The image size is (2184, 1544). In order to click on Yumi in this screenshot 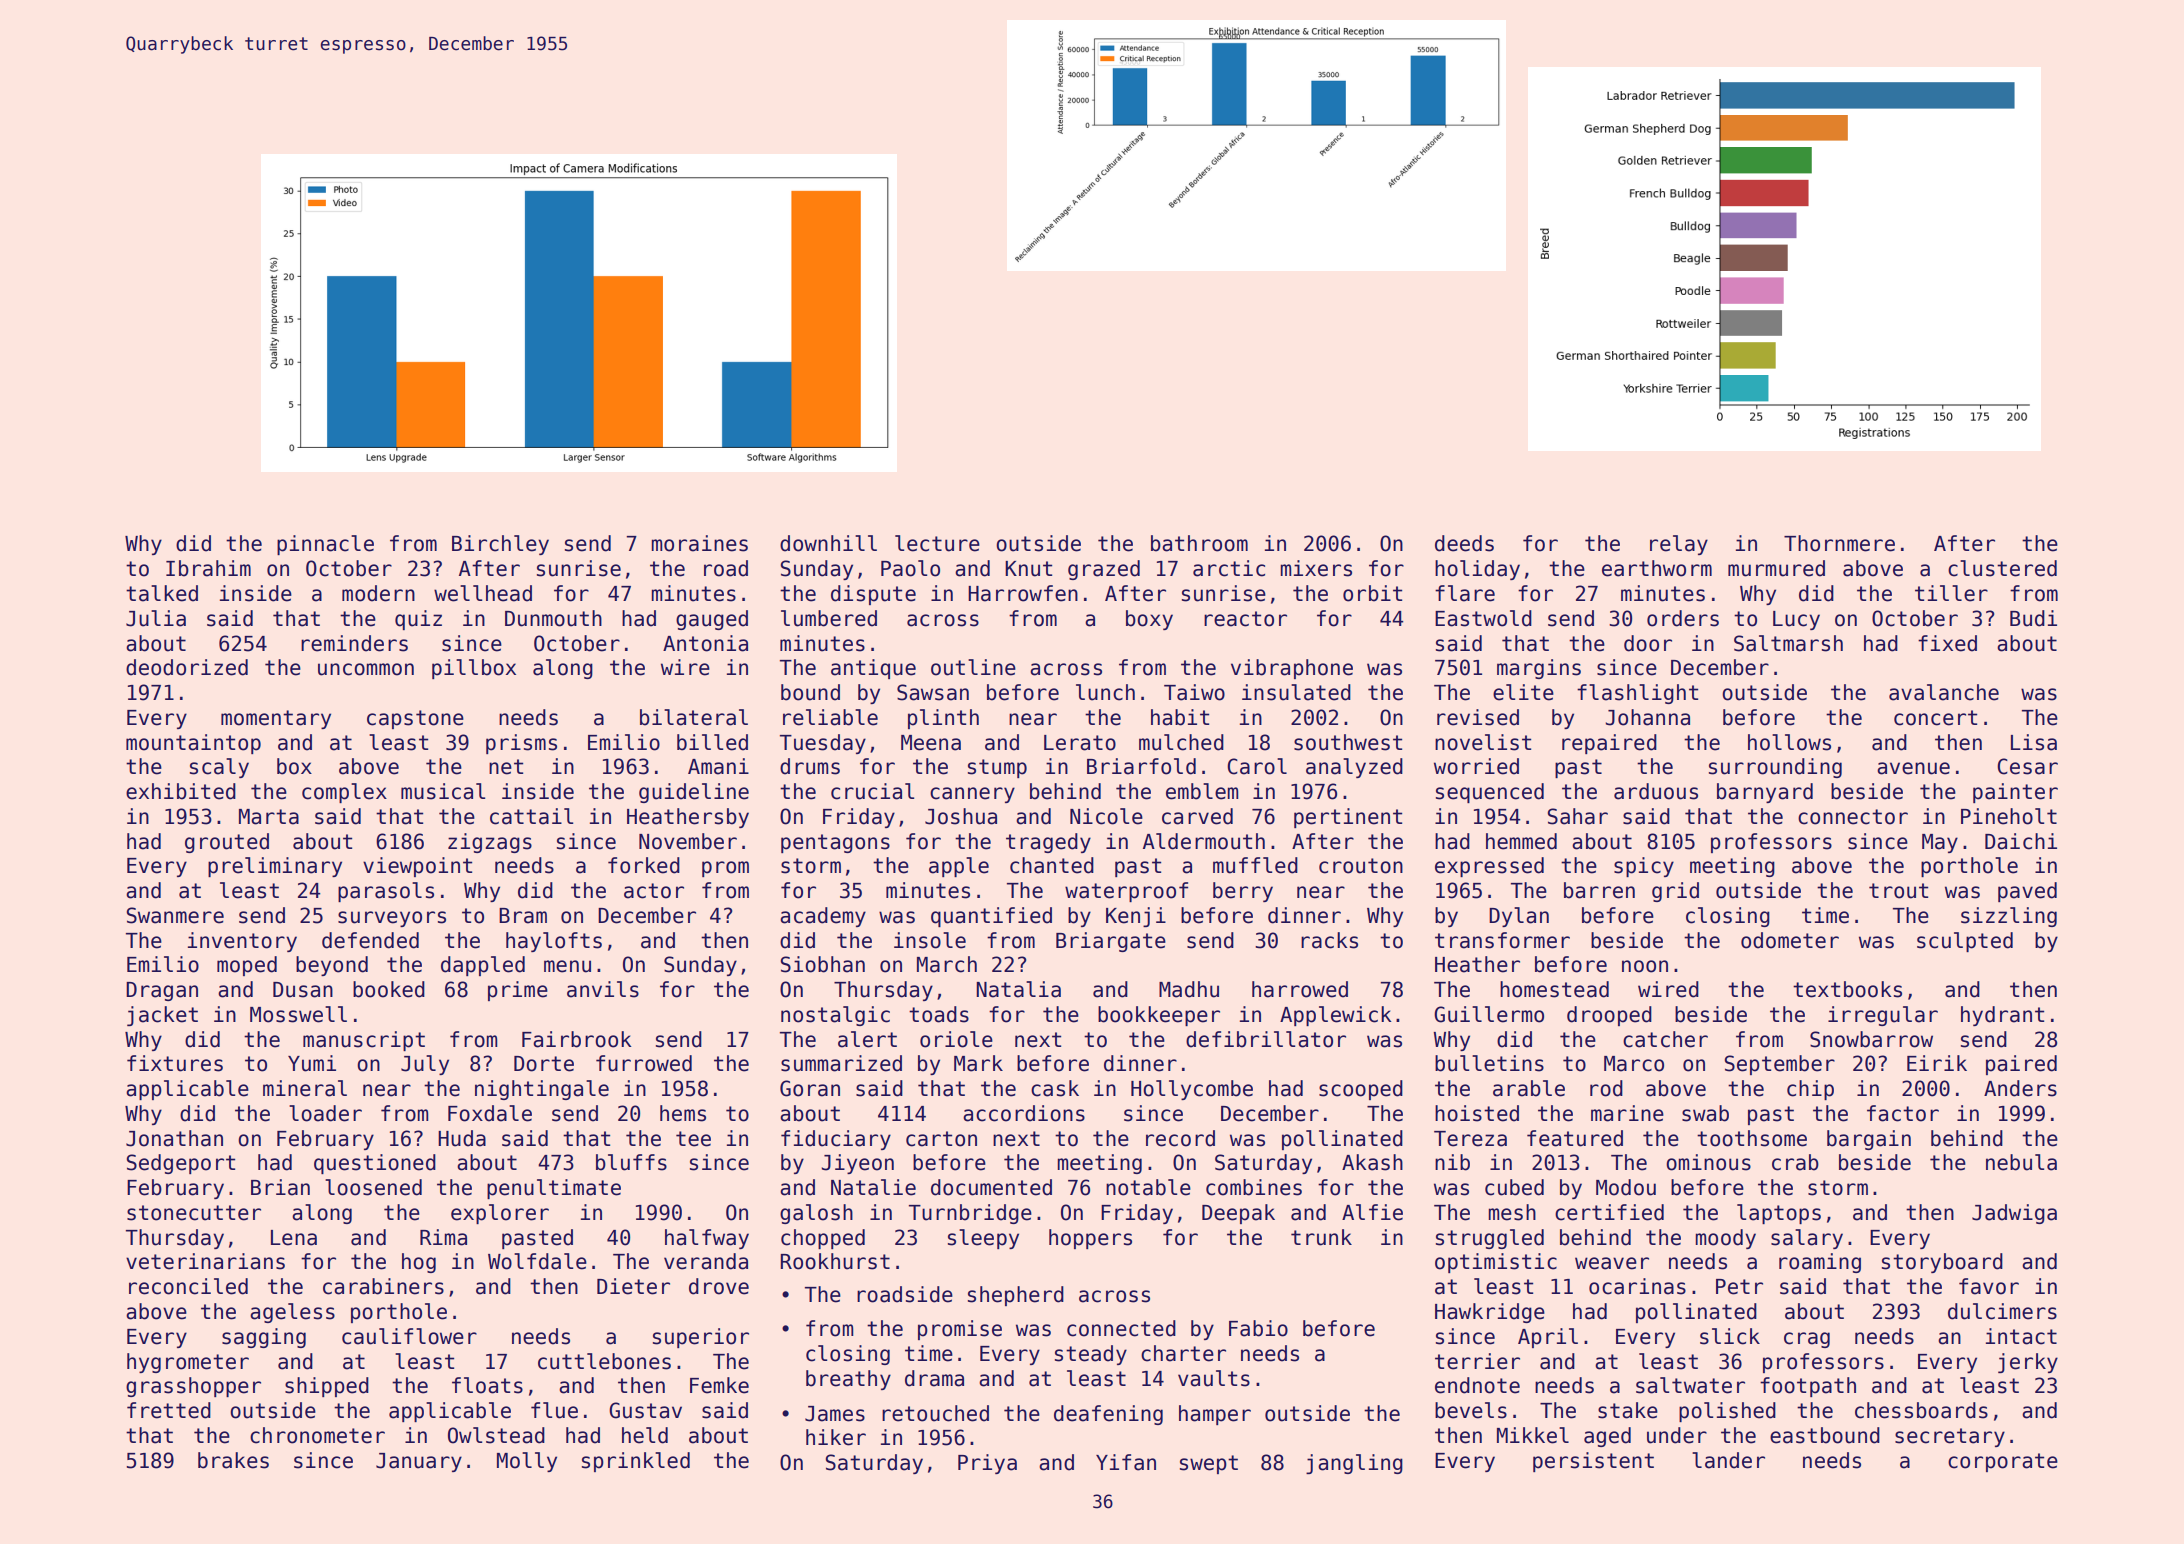, I will do `click(312, 1063)`.
